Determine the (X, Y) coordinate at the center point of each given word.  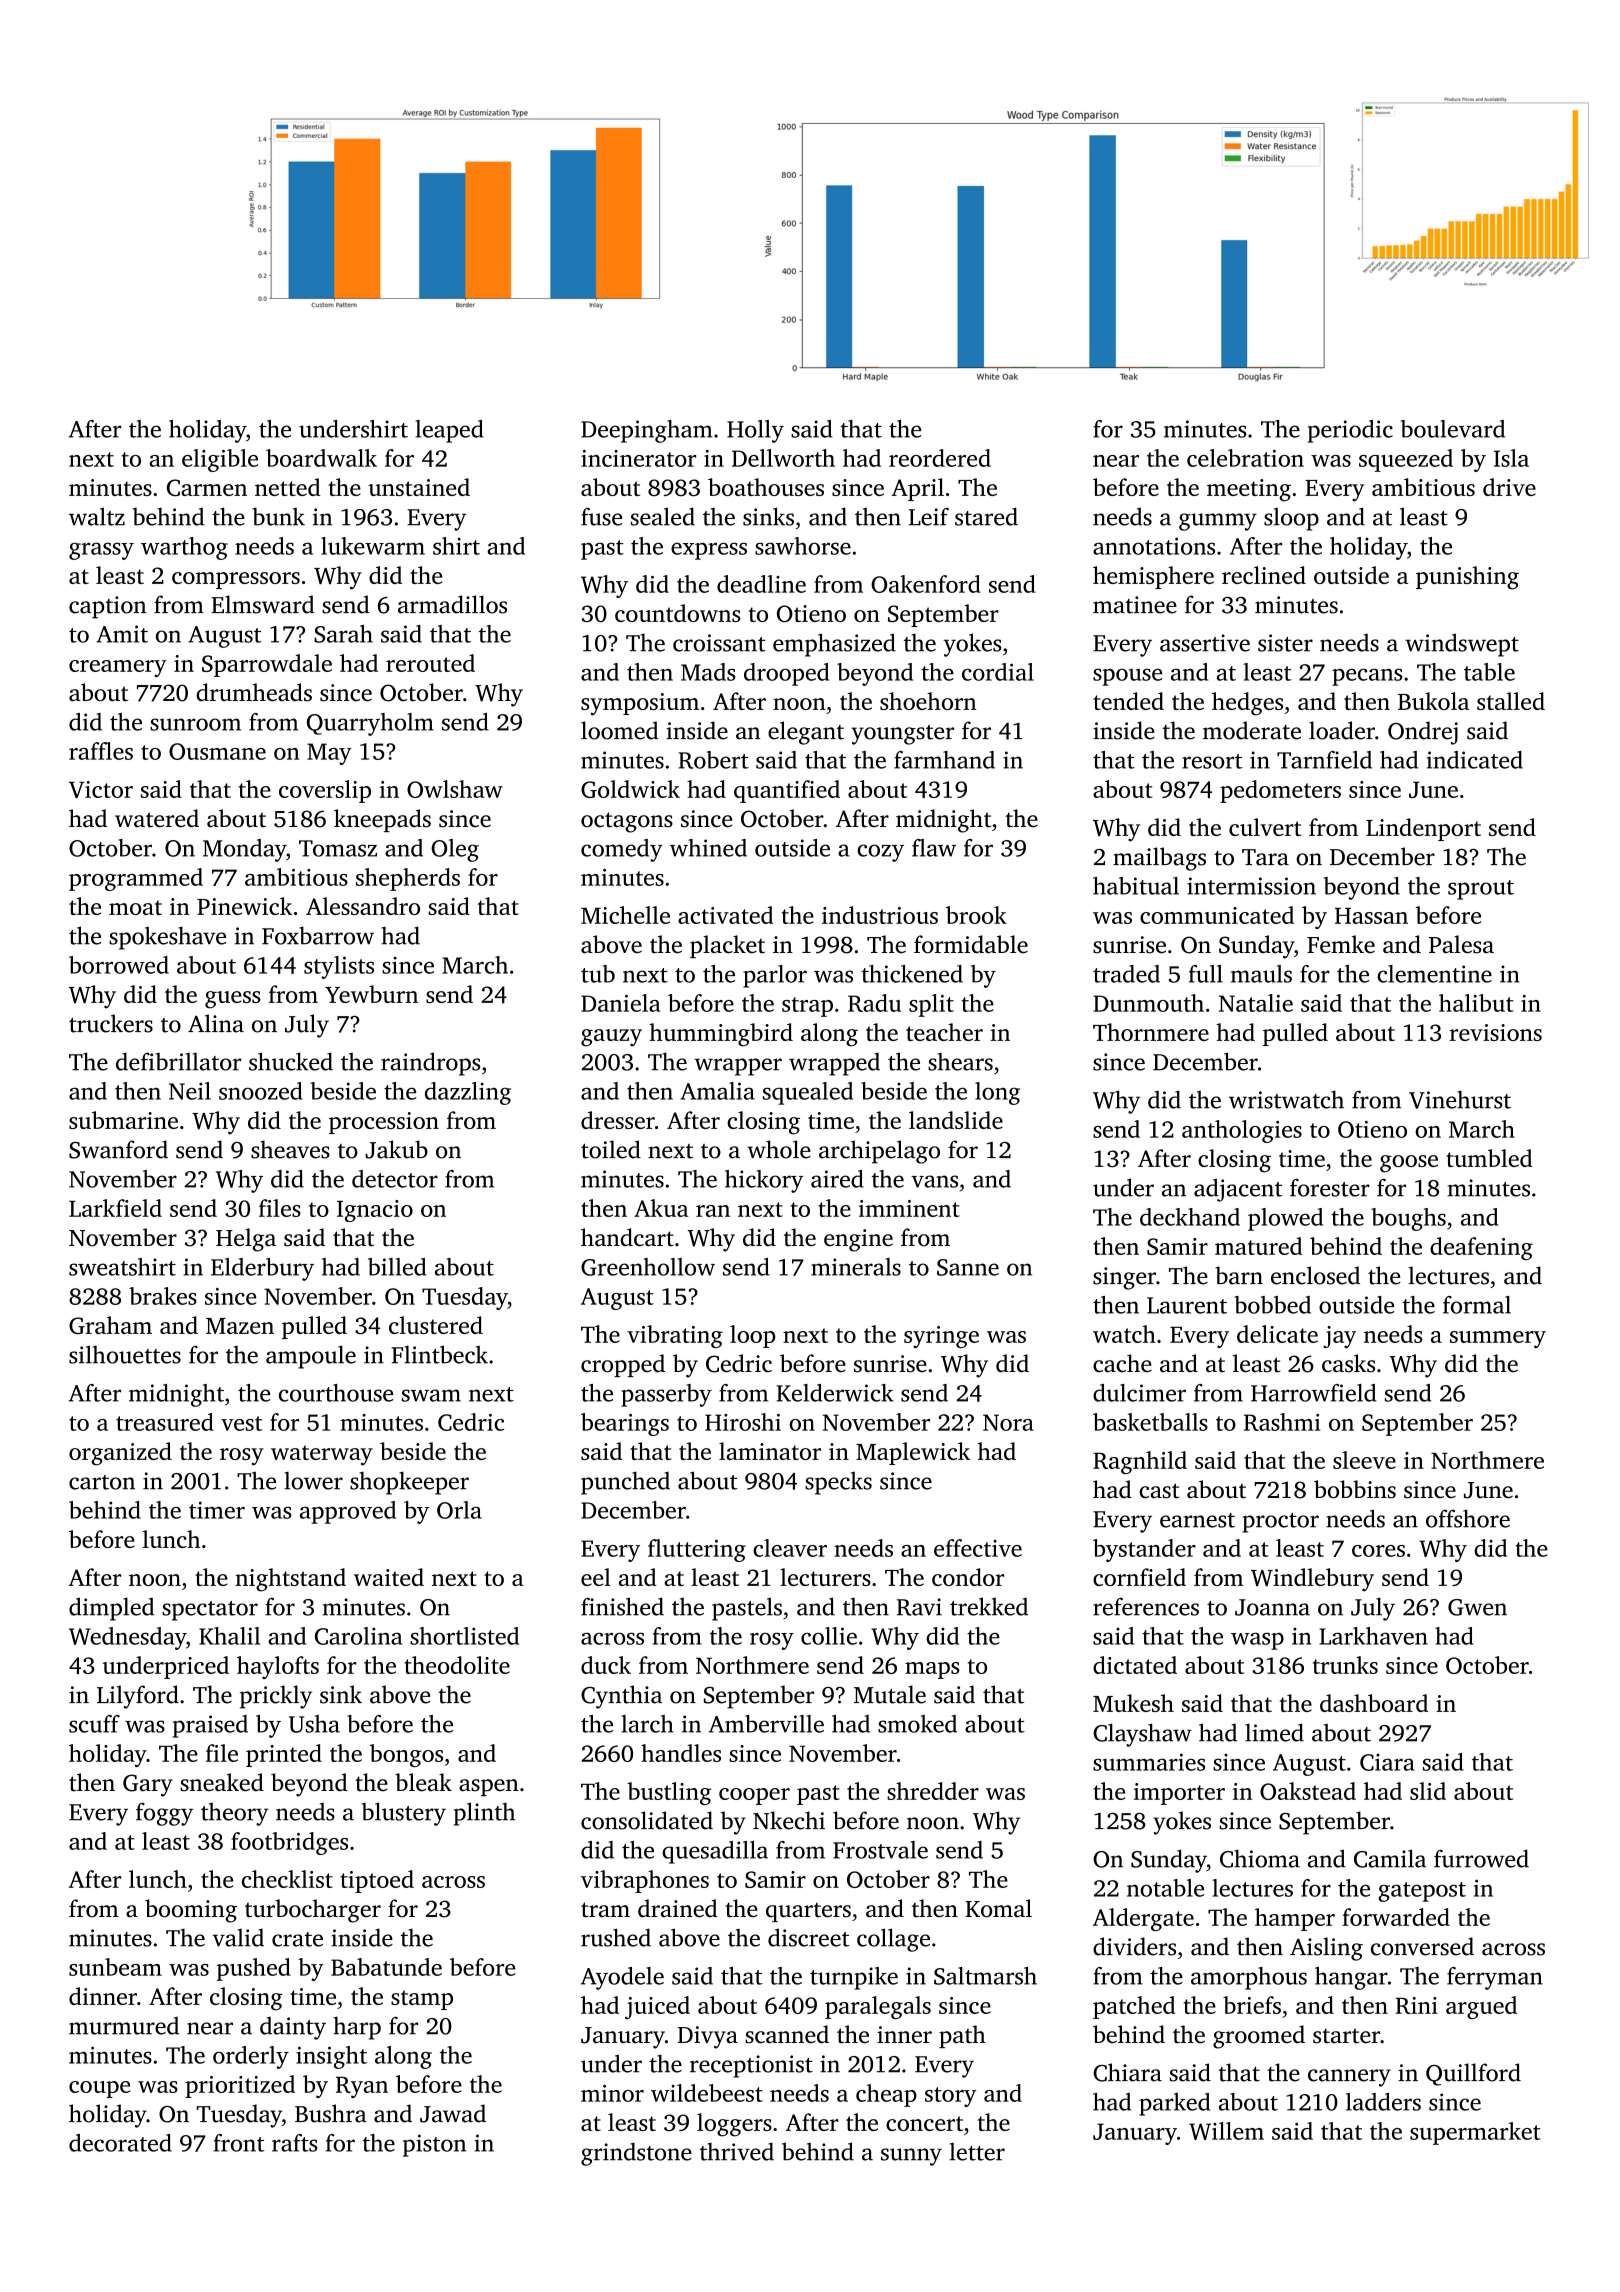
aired (837, 1179)
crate (297, 1939)
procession (384, 1123)
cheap (886, 2095)
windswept (1462, 645)
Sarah (343, 634)
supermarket (1475, 2133)
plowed (1285, 1219)
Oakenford (926, 584)
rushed (616, 1937)
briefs (1252, 2005)
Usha (314, 1724)
